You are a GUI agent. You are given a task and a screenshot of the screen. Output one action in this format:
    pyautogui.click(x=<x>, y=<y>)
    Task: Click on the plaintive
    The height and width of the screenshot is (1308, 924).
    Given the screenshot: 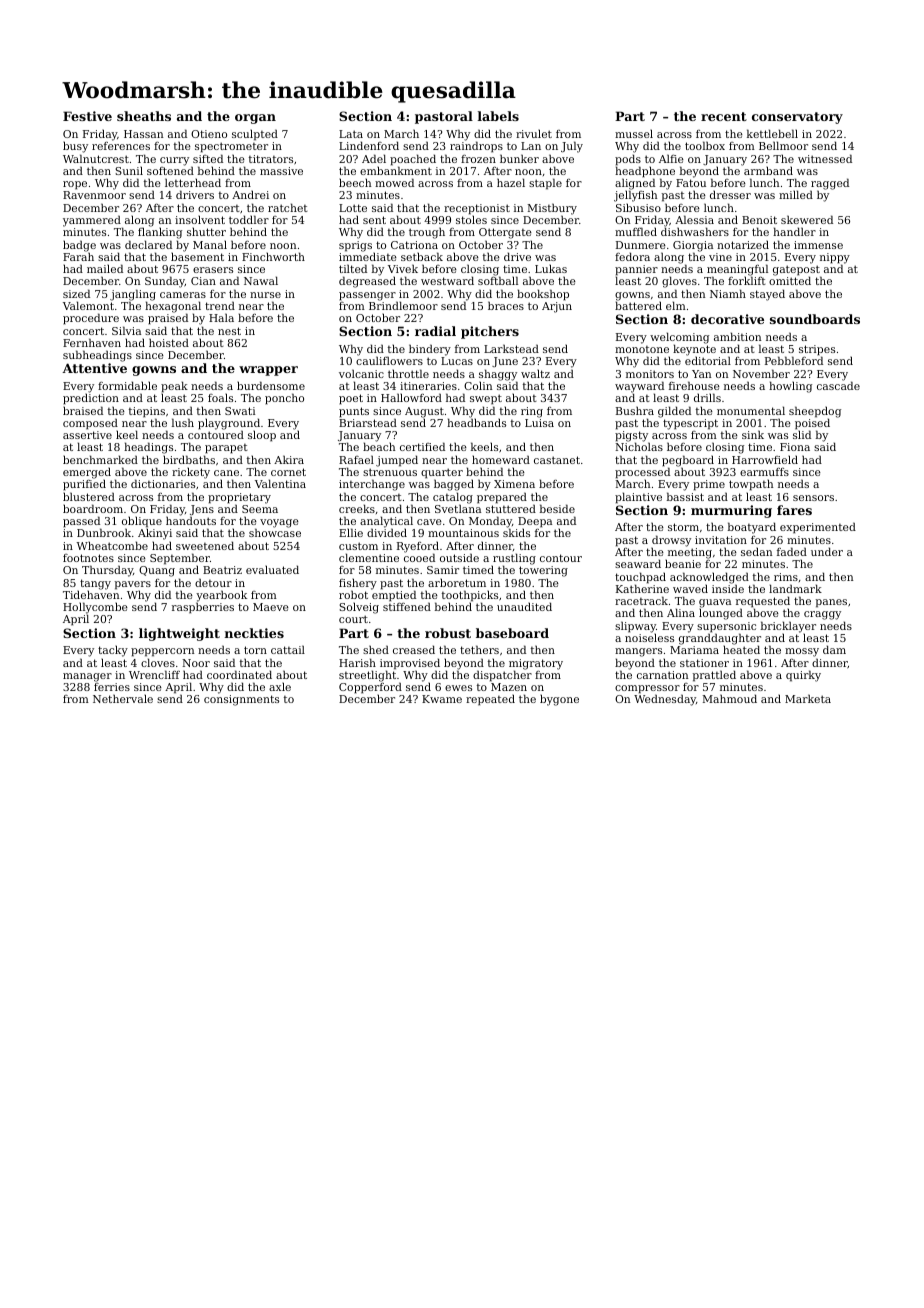 What is the action you would take?
    pyautogui.click(x=638, y=498)
